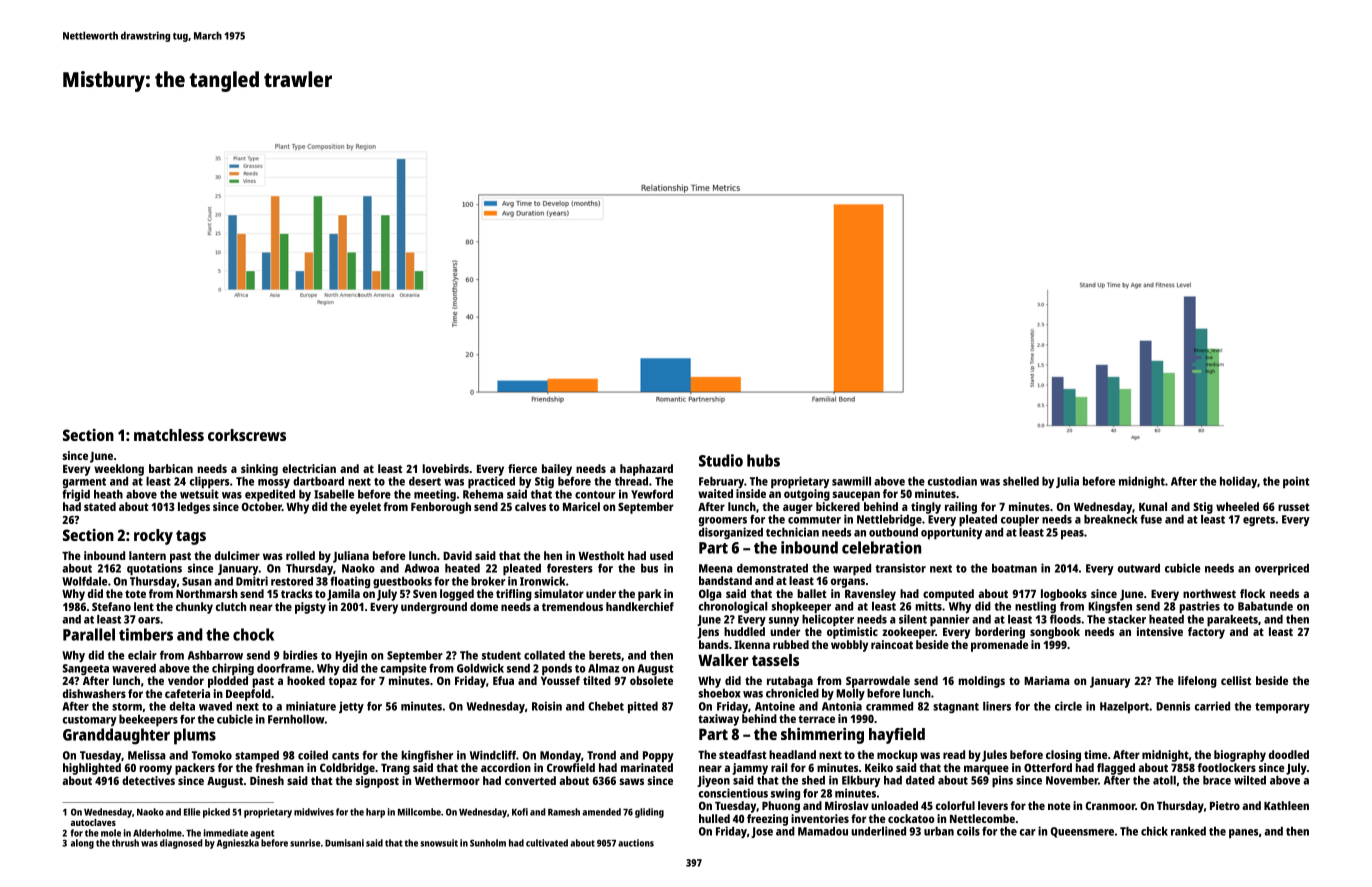 The image size is (1372, 887). Describe the element at coordinates (446, 468) in the screenshot. I see `lovebirds` at that location.
